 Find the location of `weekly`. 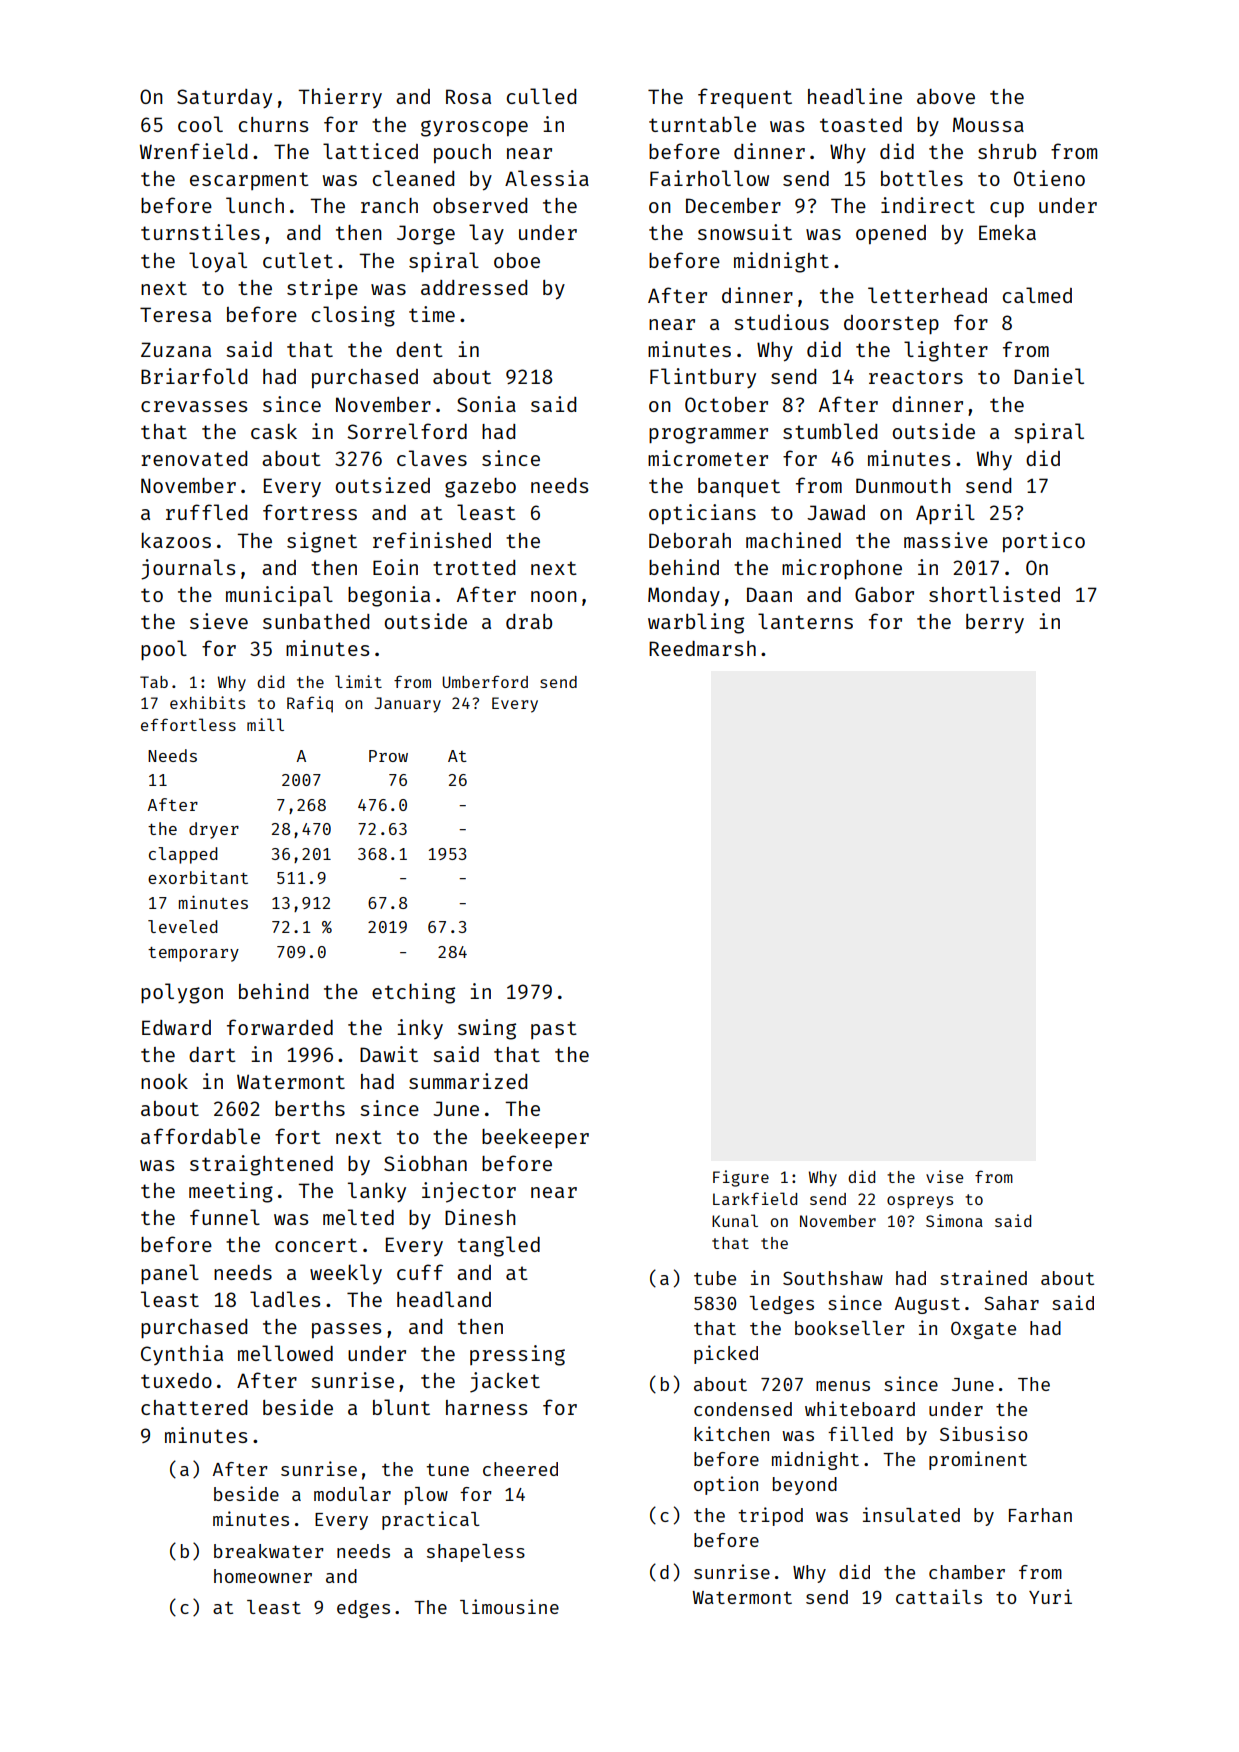

weekly is located at coordinates (346, 1274).
